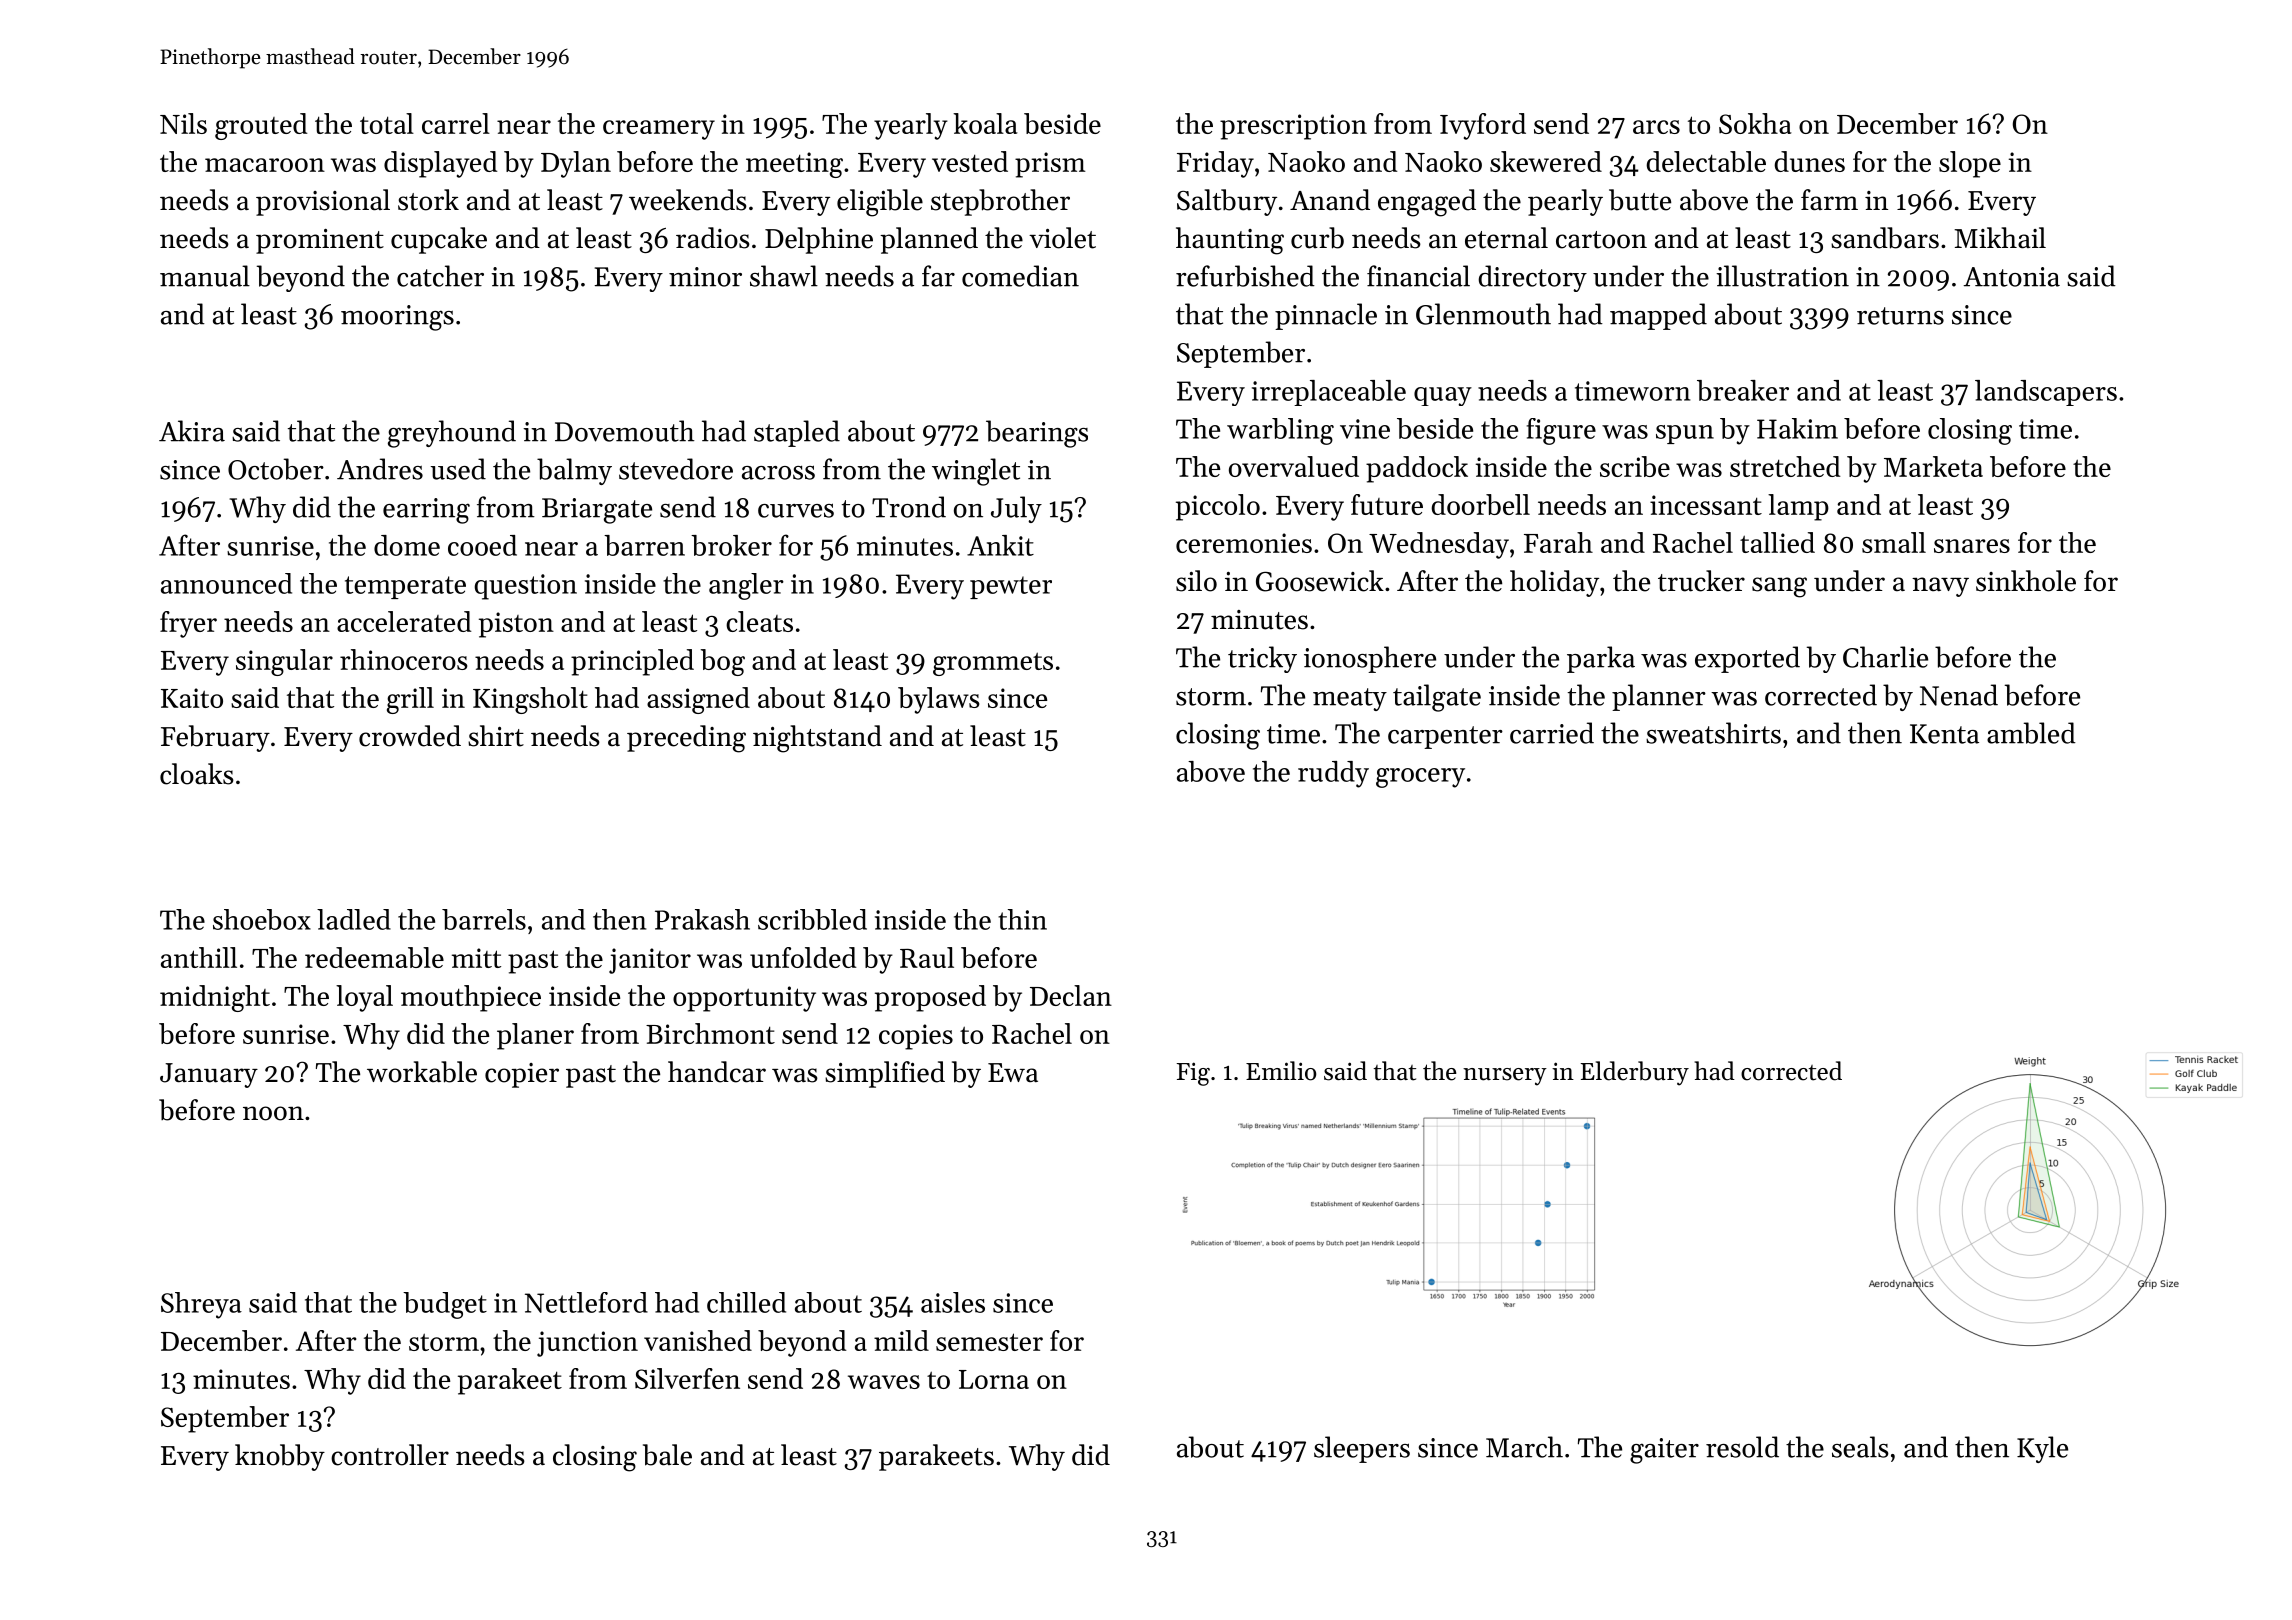 Image resolution: width=2292 pixels, height=1620 pixels. I want to click on bale, so click(667, 1455).
